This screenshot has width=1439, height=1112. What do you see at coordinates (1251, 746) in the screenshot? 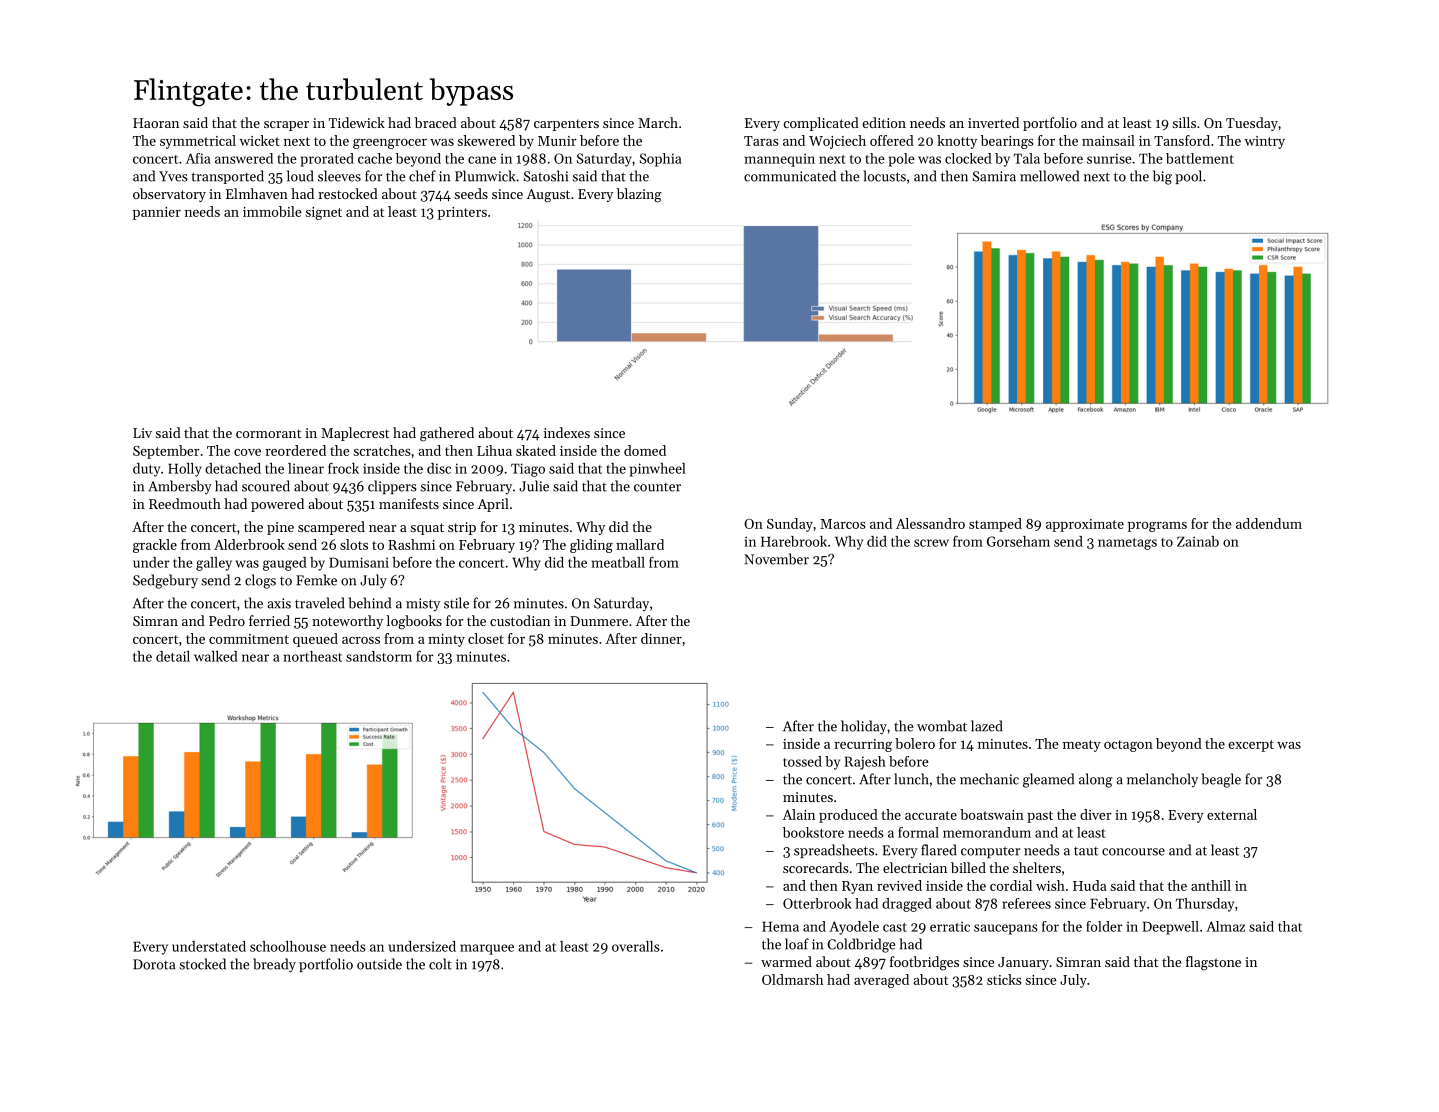
I see `excerpt` at bounding box center [1251, 746].
